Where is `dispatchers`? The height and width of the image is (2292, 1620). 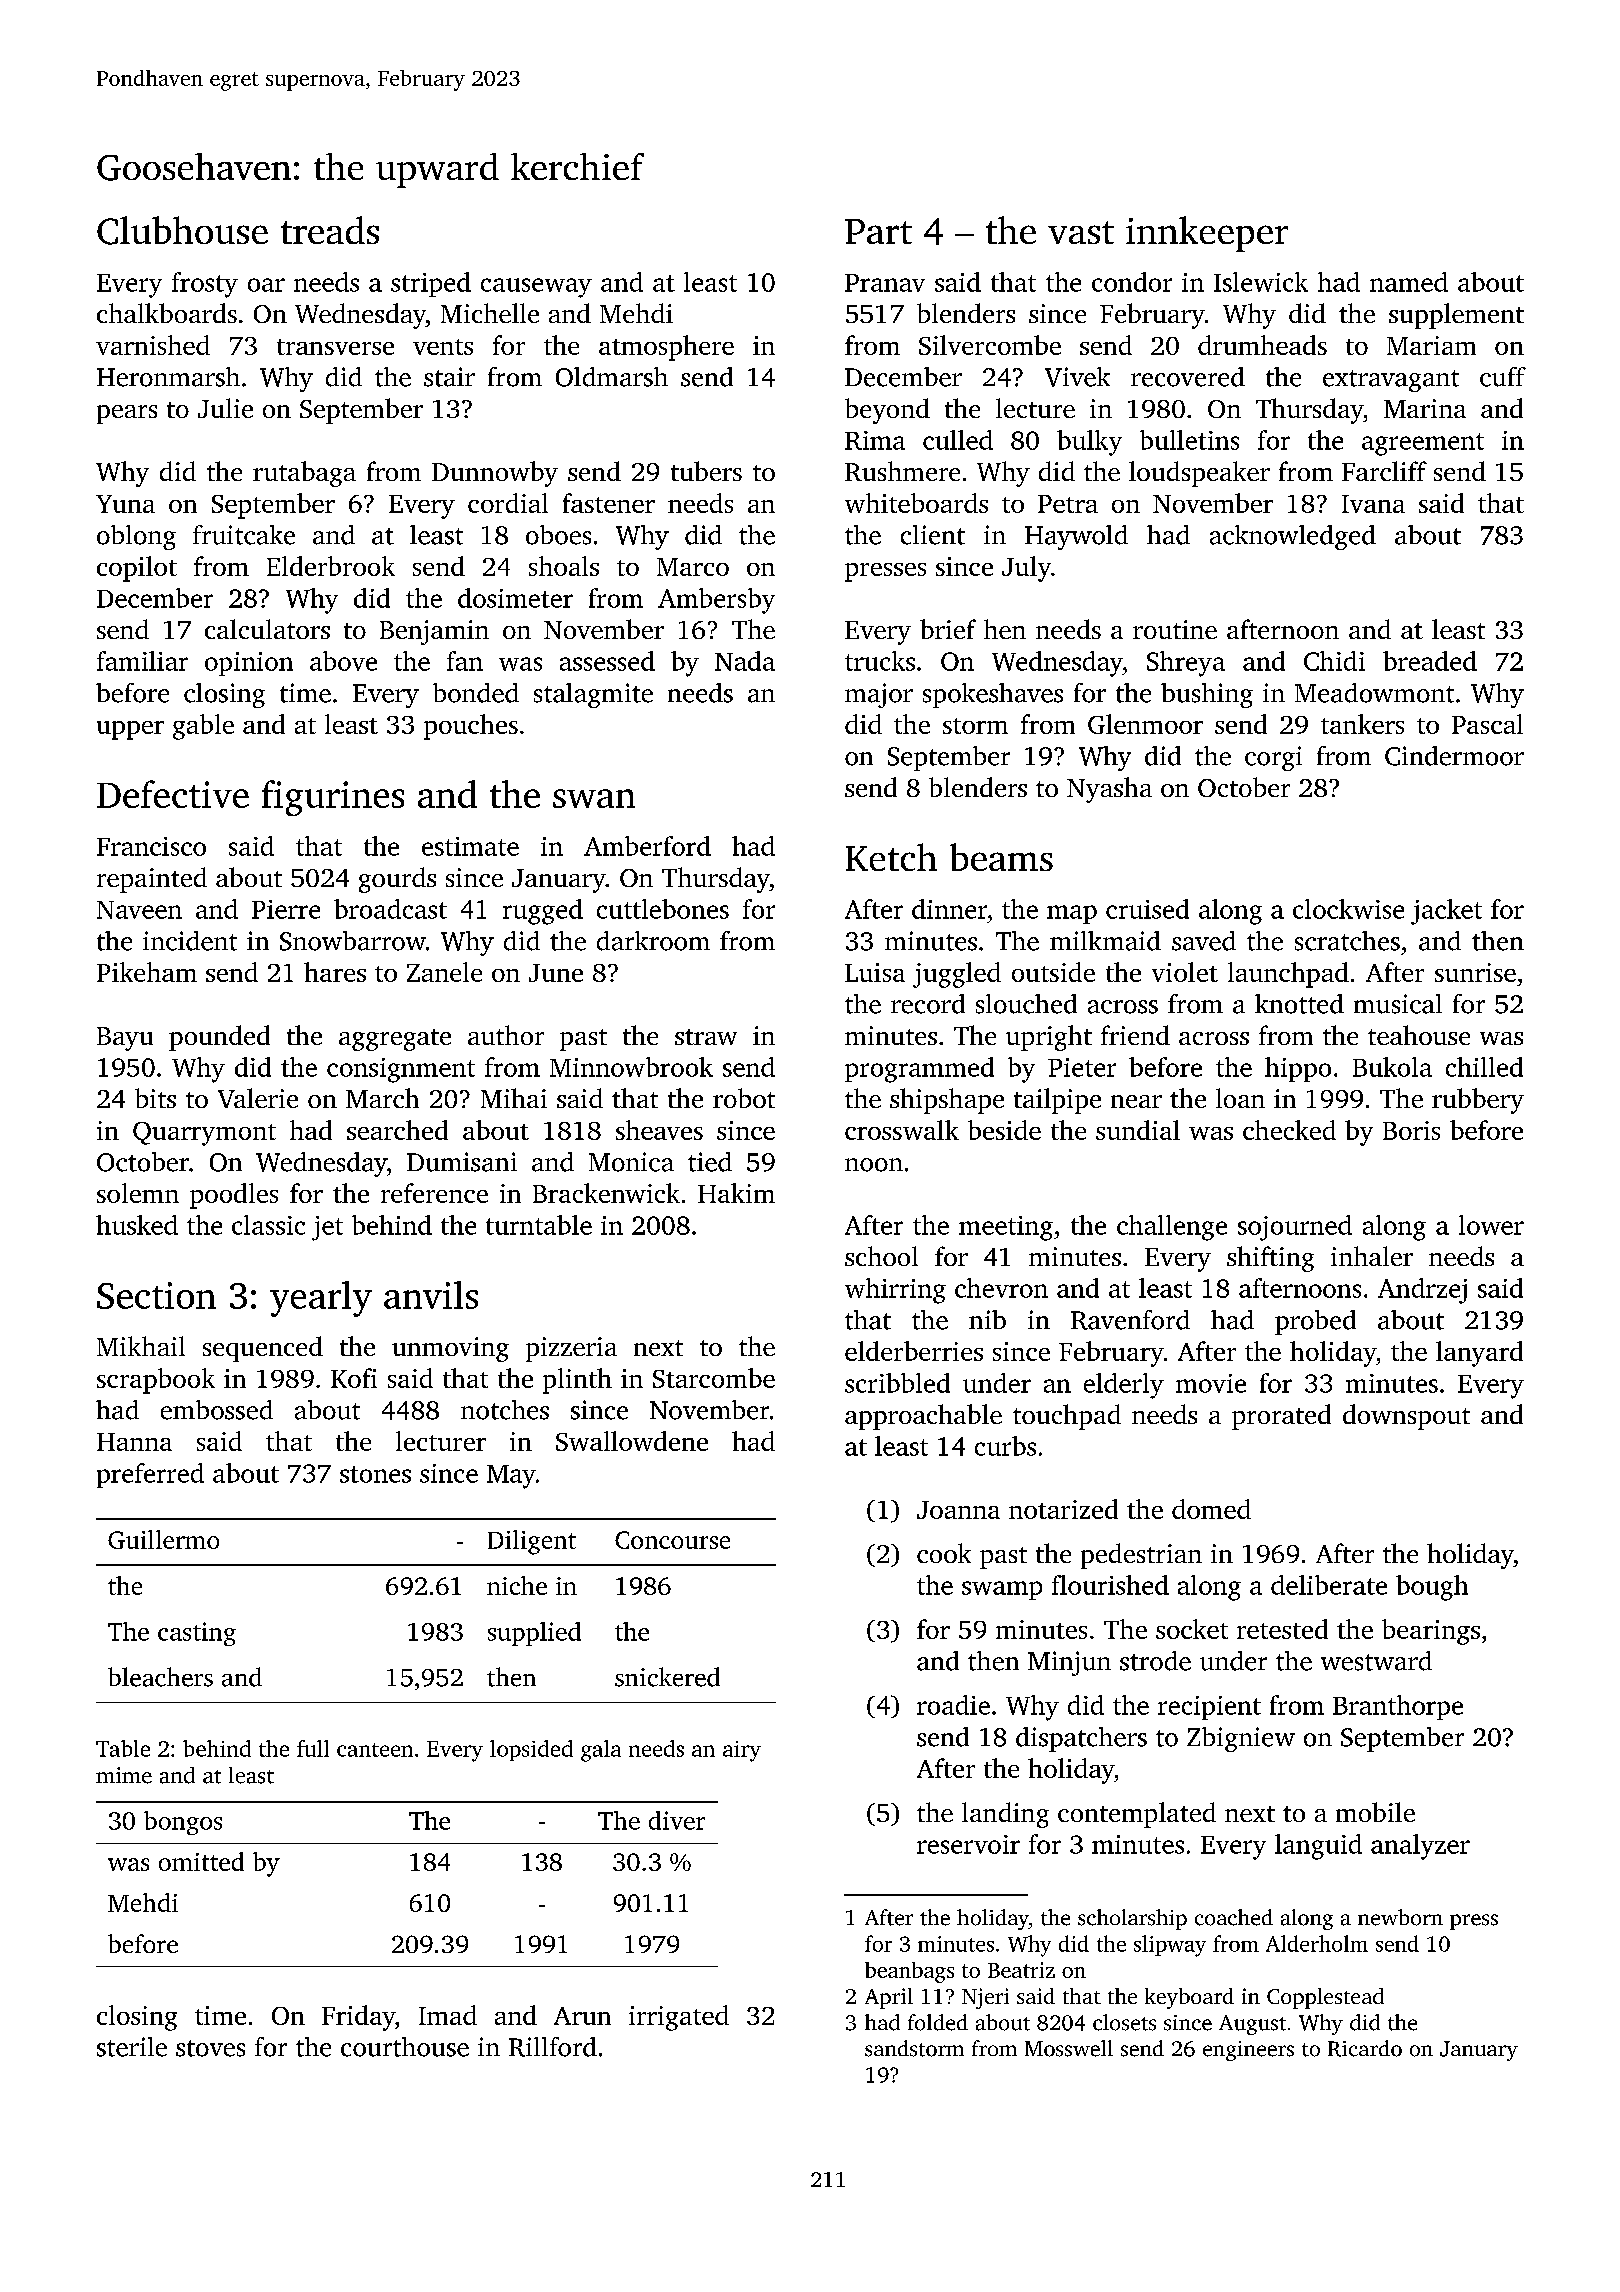 dispatchers is located at coordinates (1081, 1739).
